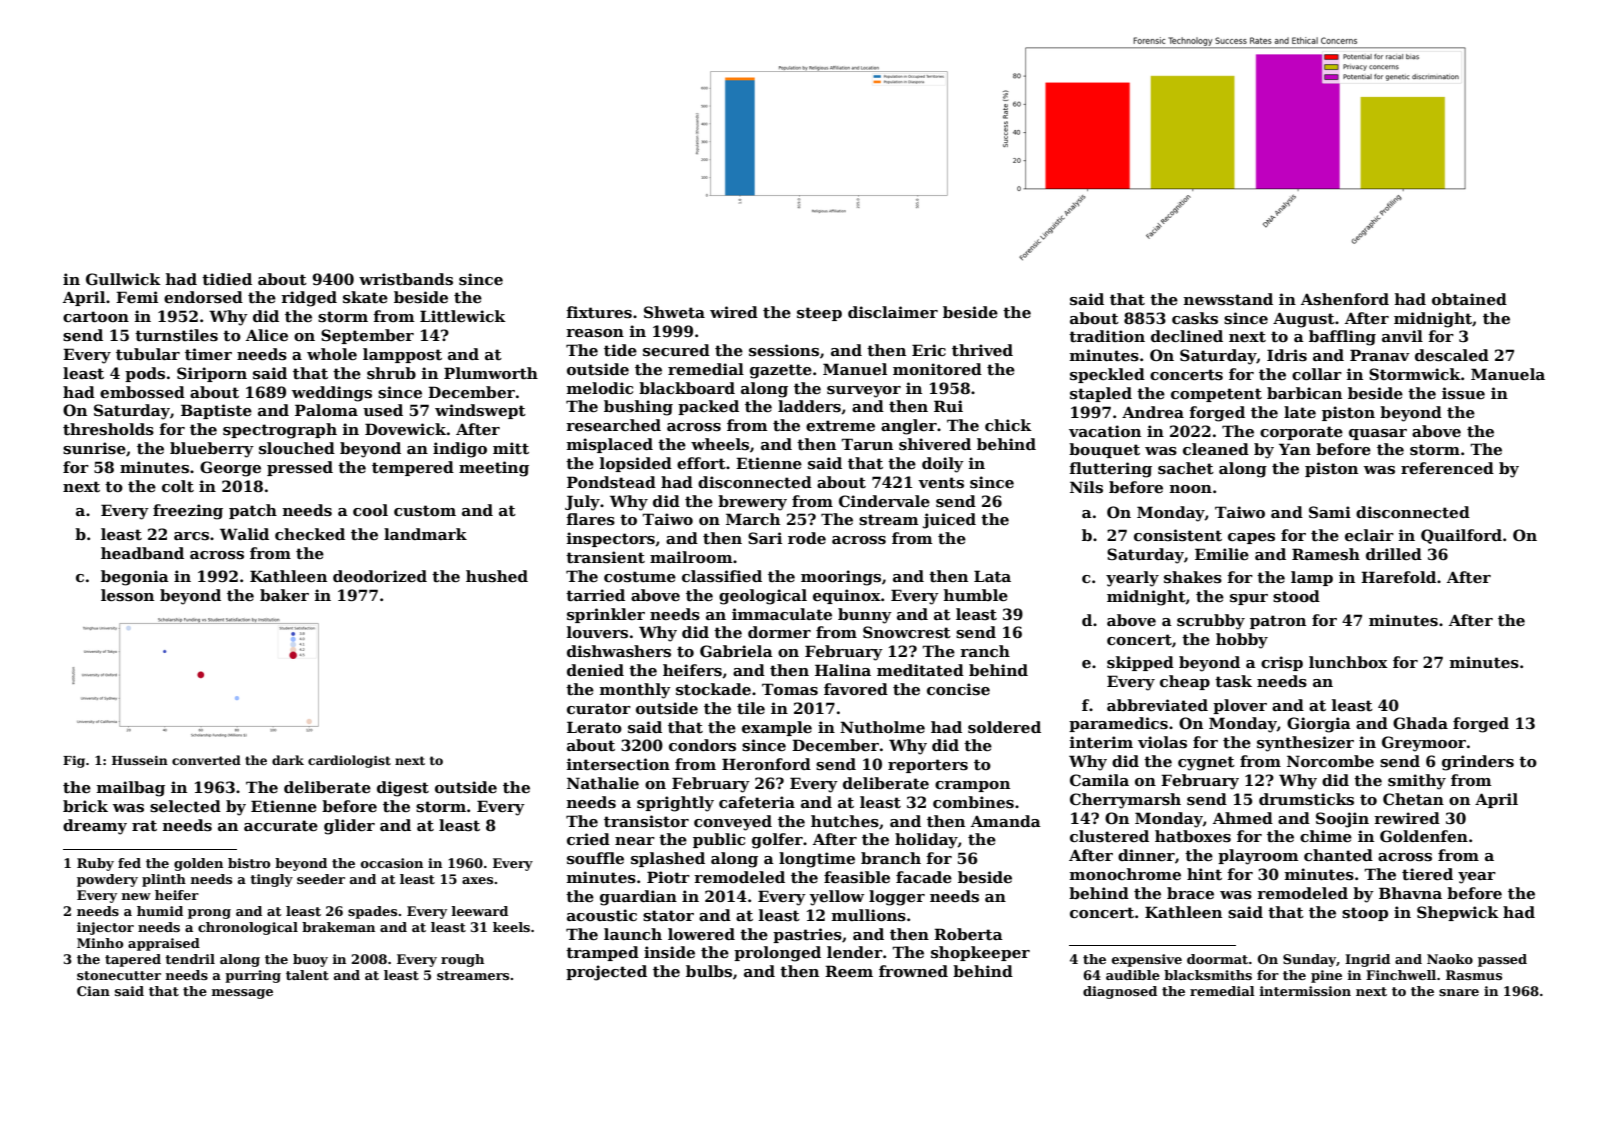 The width and height of the screenshot is (1611, 1139). Describe the element at coordinates (1502, 960) in the screenshot. I see `passed` at that location.
